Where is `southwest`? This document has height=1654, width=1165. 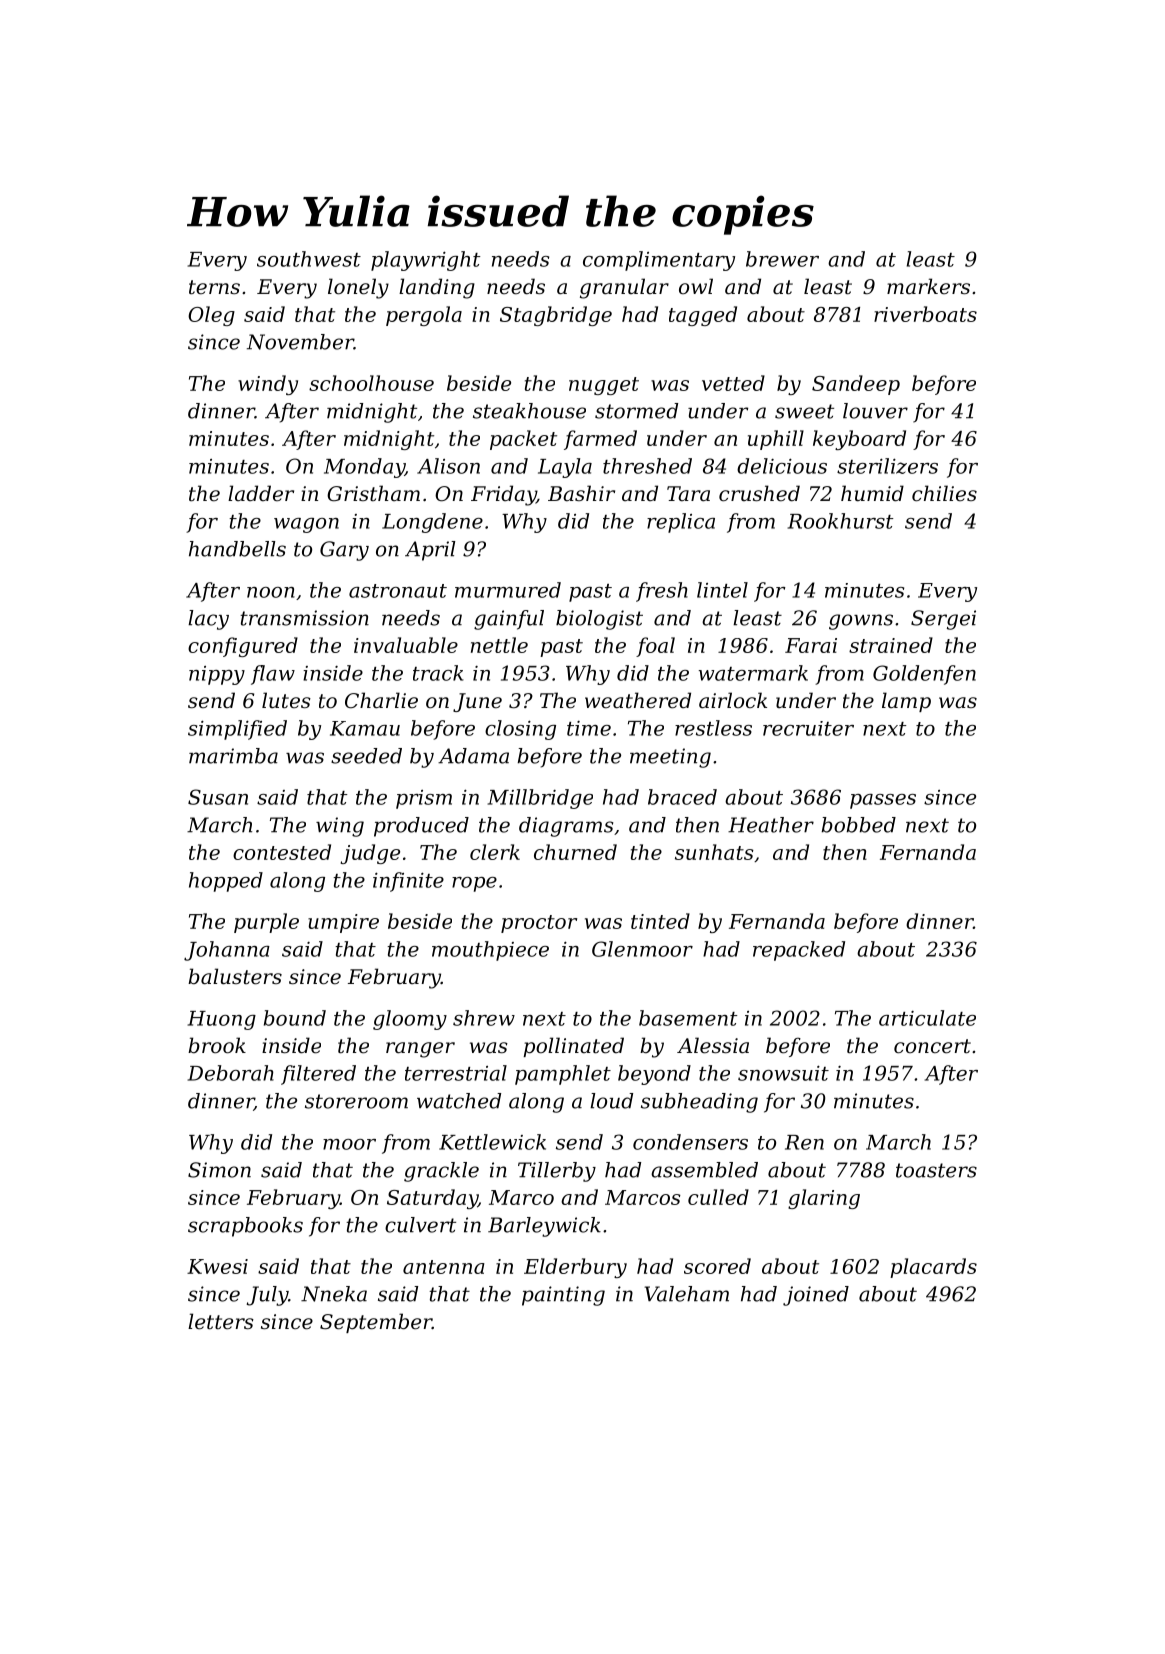 southwest is located at coordinates (309, 259).
